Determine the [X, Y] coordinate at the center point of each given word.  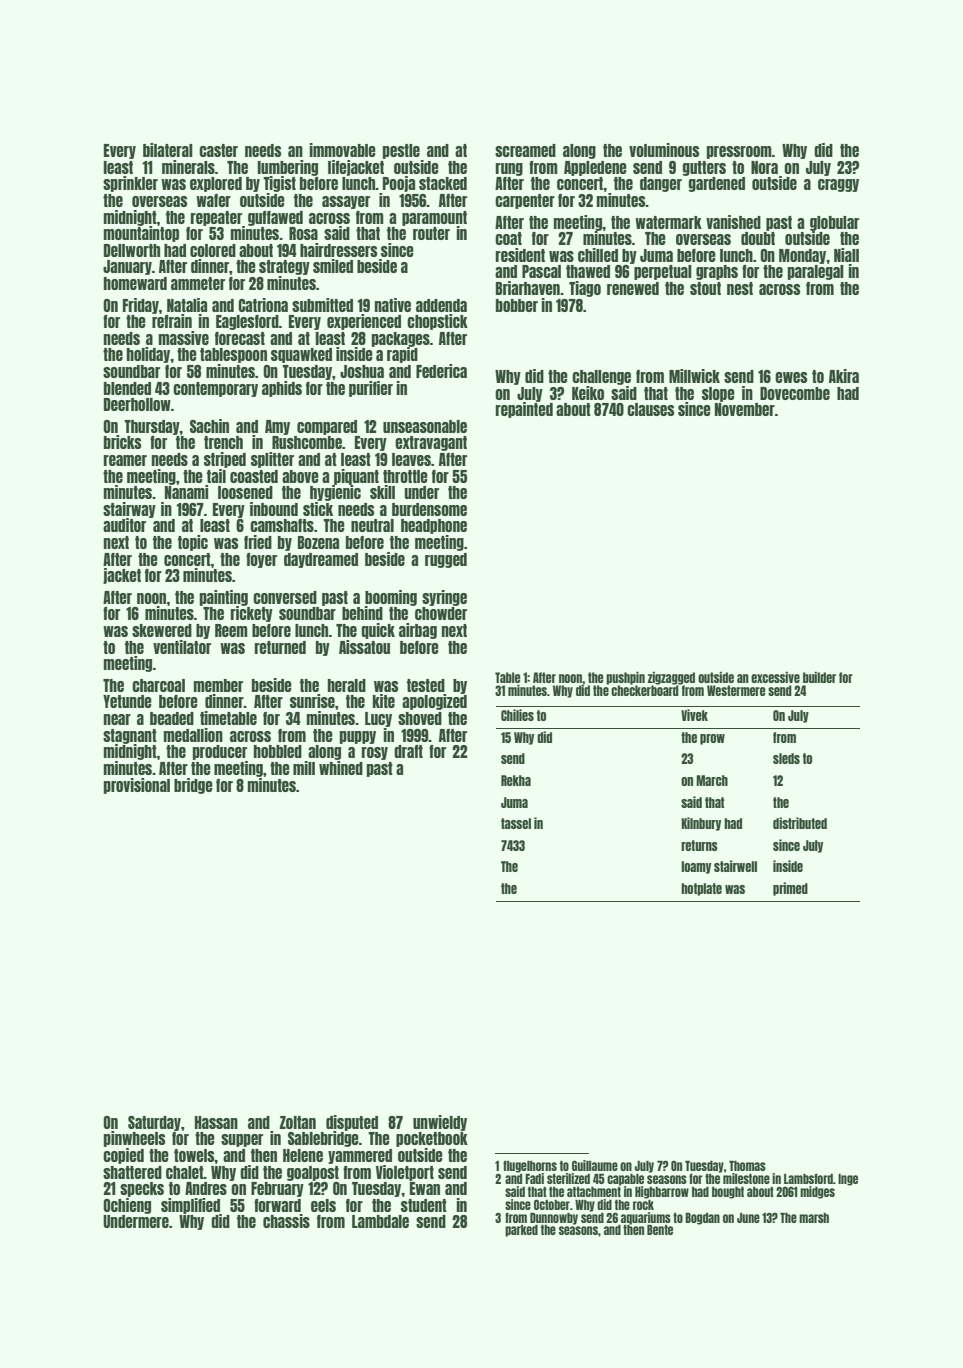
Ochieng [127, 1206]
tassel [516, 823]
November [745, 409]
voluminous [664, 150]
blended [127, 388]
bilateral [168, 150]
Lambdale [380, 1221]
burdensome [429, 509]
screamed [525, 150]
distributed [800, 823]
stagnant [130, 736]
